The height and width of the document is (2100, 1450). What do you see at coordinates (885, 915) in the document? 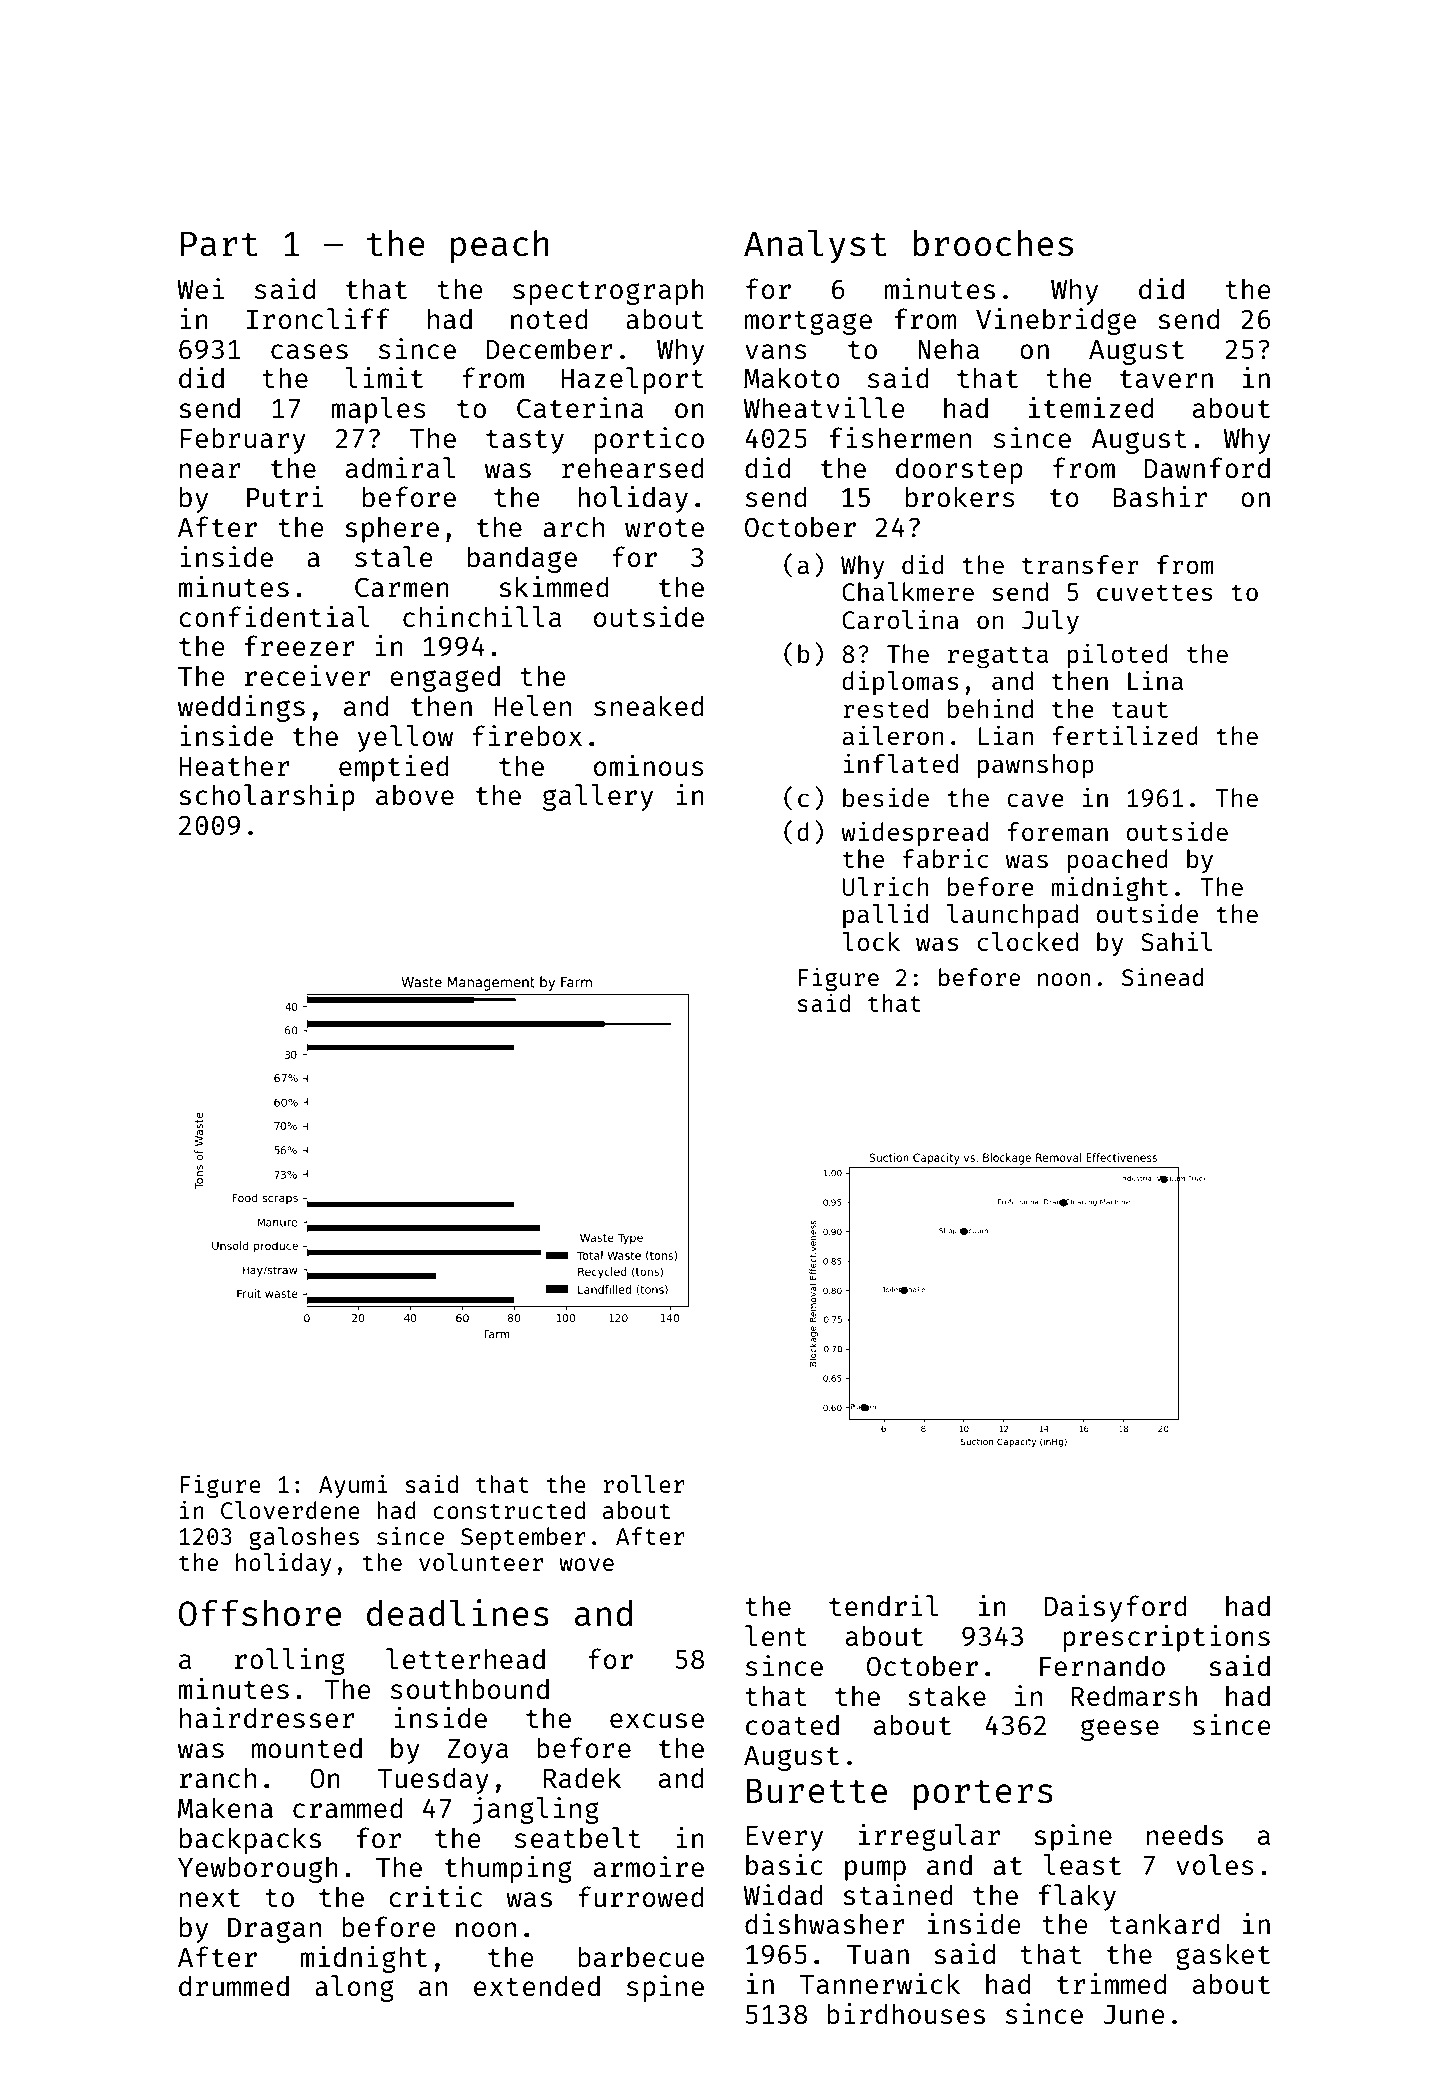
I see `pallid` at bounding box center [885, 915].
